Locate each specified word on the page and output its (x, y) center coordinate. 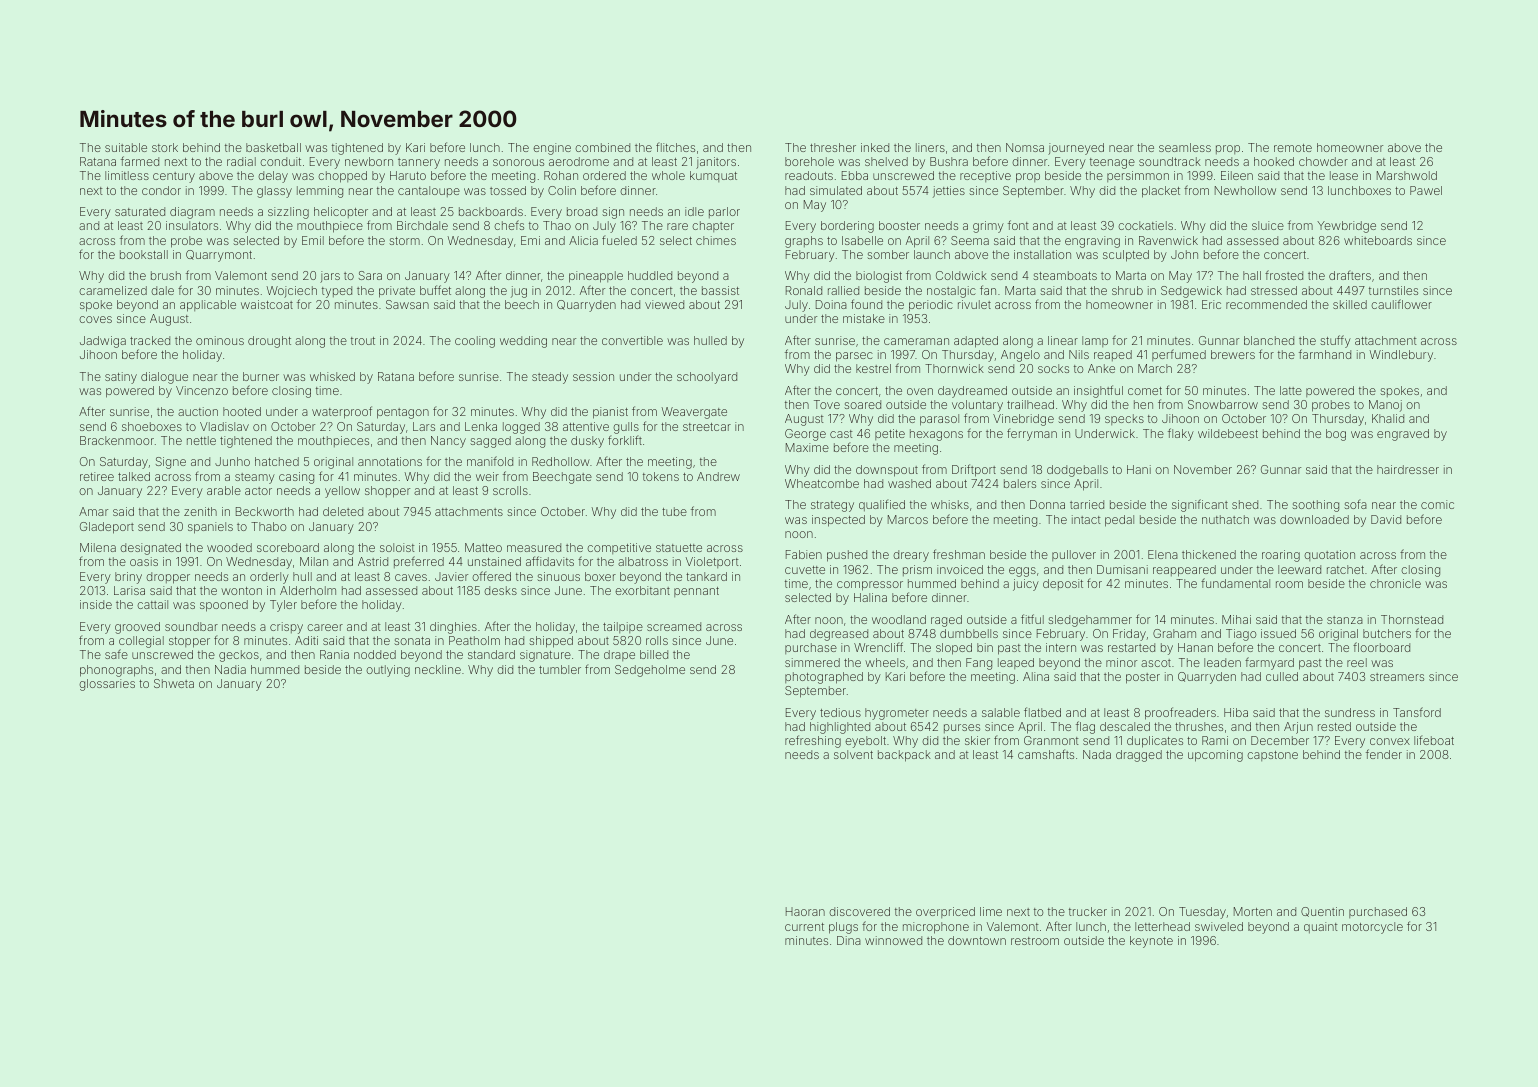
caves (411, 577)
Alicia (583, 240)
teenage (1112, 163)
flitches (675, 147)
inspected (838, 521)
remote (1293, 148)
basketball (273, 147)
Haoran (805, 911)
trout (363, 341)
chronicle (1395, 583)
